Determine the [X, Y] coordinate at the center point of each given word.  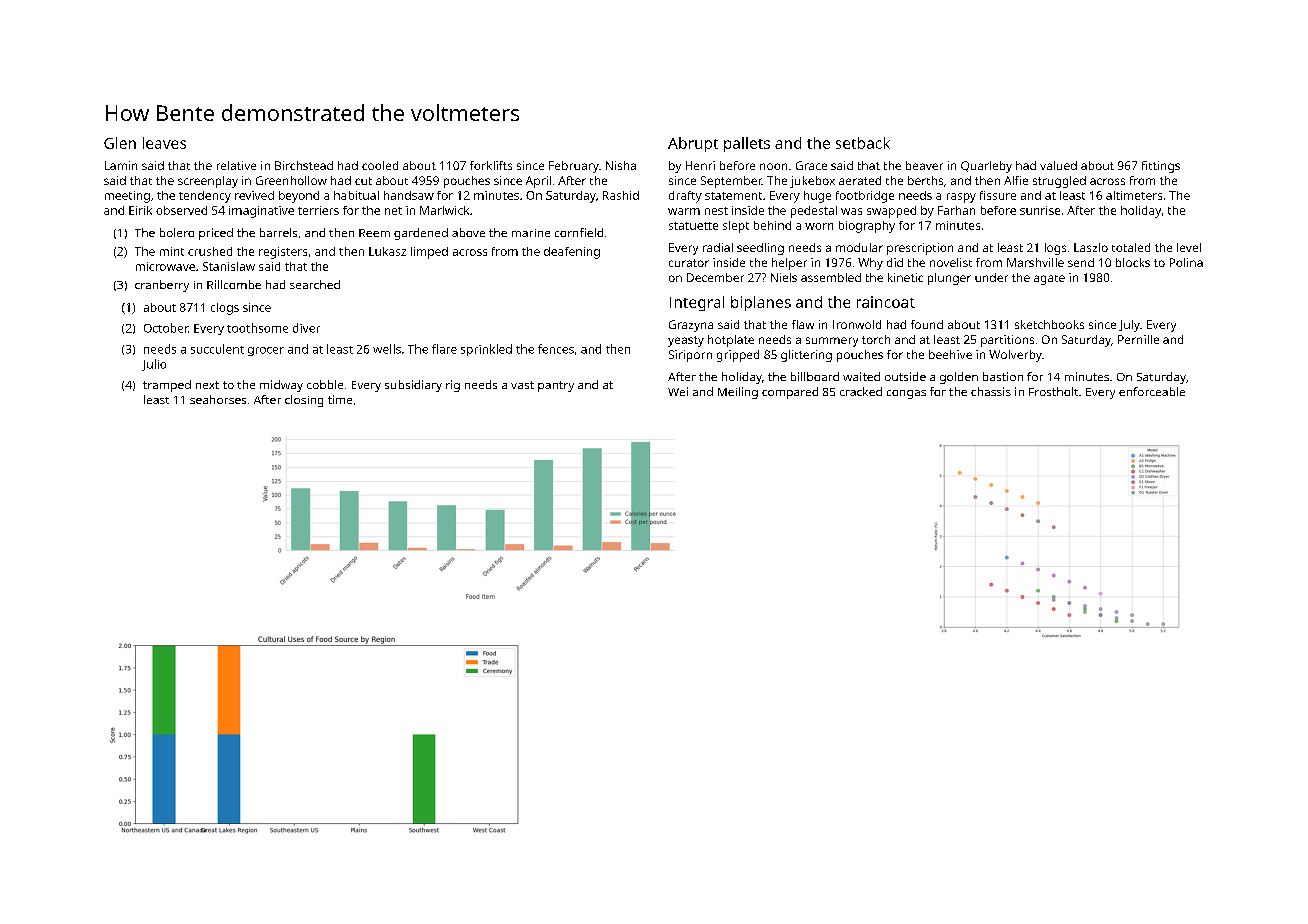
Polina [1186, 262]
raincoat [886, 302]
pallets [747, 144]
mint [172, 251]
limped [429, 253]
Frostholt [1053, 391]
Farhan [956, 210]
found [927, 324]
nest [716, 211]
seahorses [218, 399]
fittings [1161, 167]
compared [790, 393]
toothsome [257, 328]
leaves [164, 143]
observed [181, 210]
